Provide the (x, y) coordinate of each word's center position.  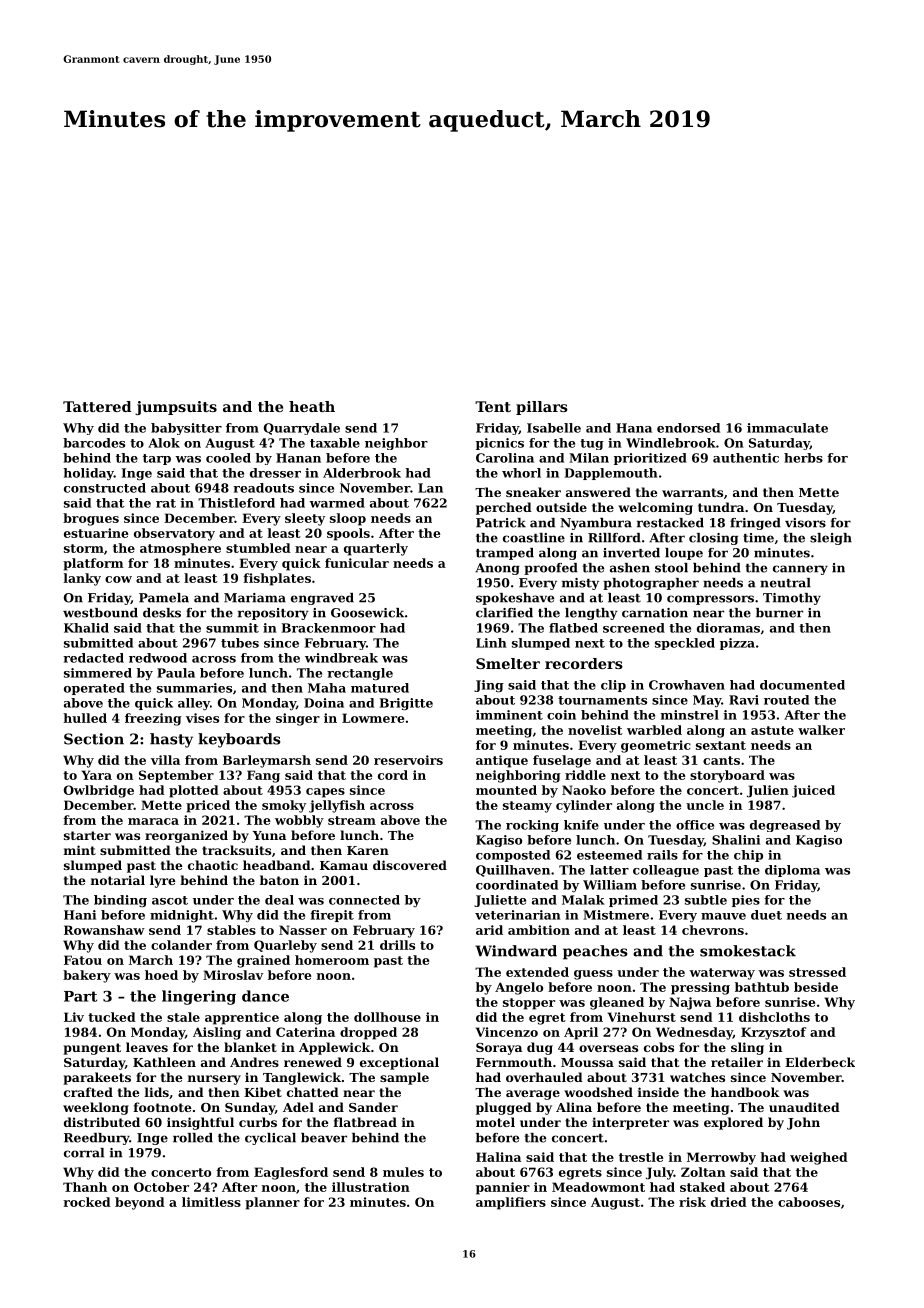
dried (729, 1202)
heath (312, 406)
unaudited (804, 1107)
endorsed (688, 428)
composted (513, 856)
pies (746, 901)
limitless (211, 1202)
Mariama (255, 598)
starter (87, 835)
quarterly (376, 549)
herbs (803, 458)
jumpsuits (176, 408)
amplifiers (511, 1203)
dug (540, 1048)
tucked (112, 1017)
